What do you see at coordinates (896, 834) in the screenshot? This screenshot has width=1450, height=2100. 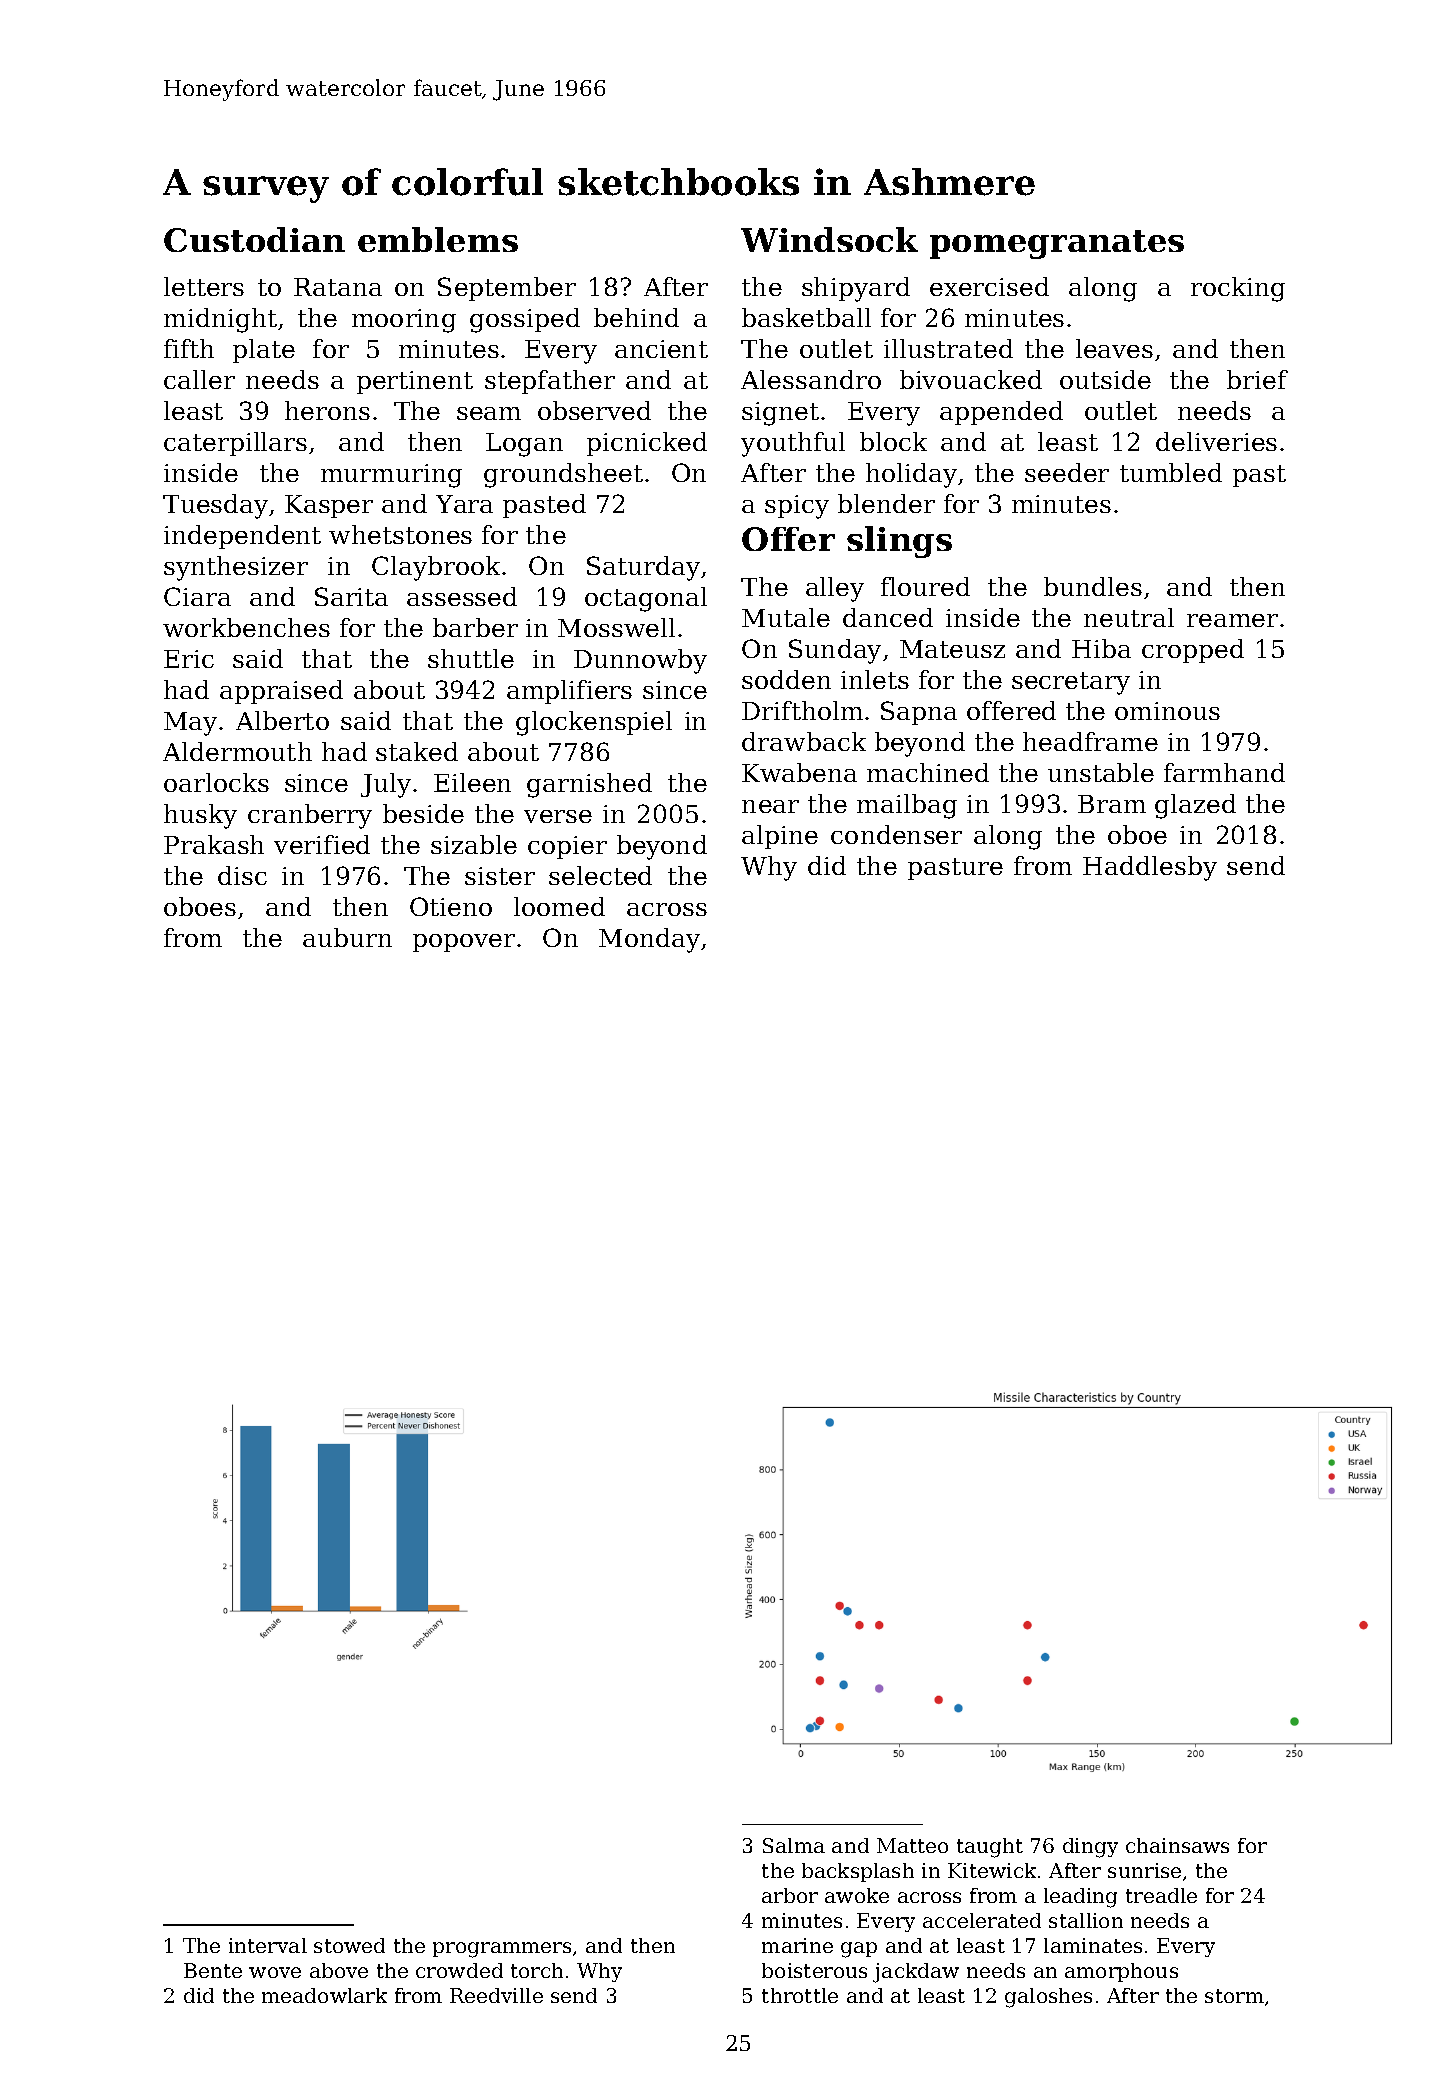 I see `condenser` at bounding box center [896, 834].
